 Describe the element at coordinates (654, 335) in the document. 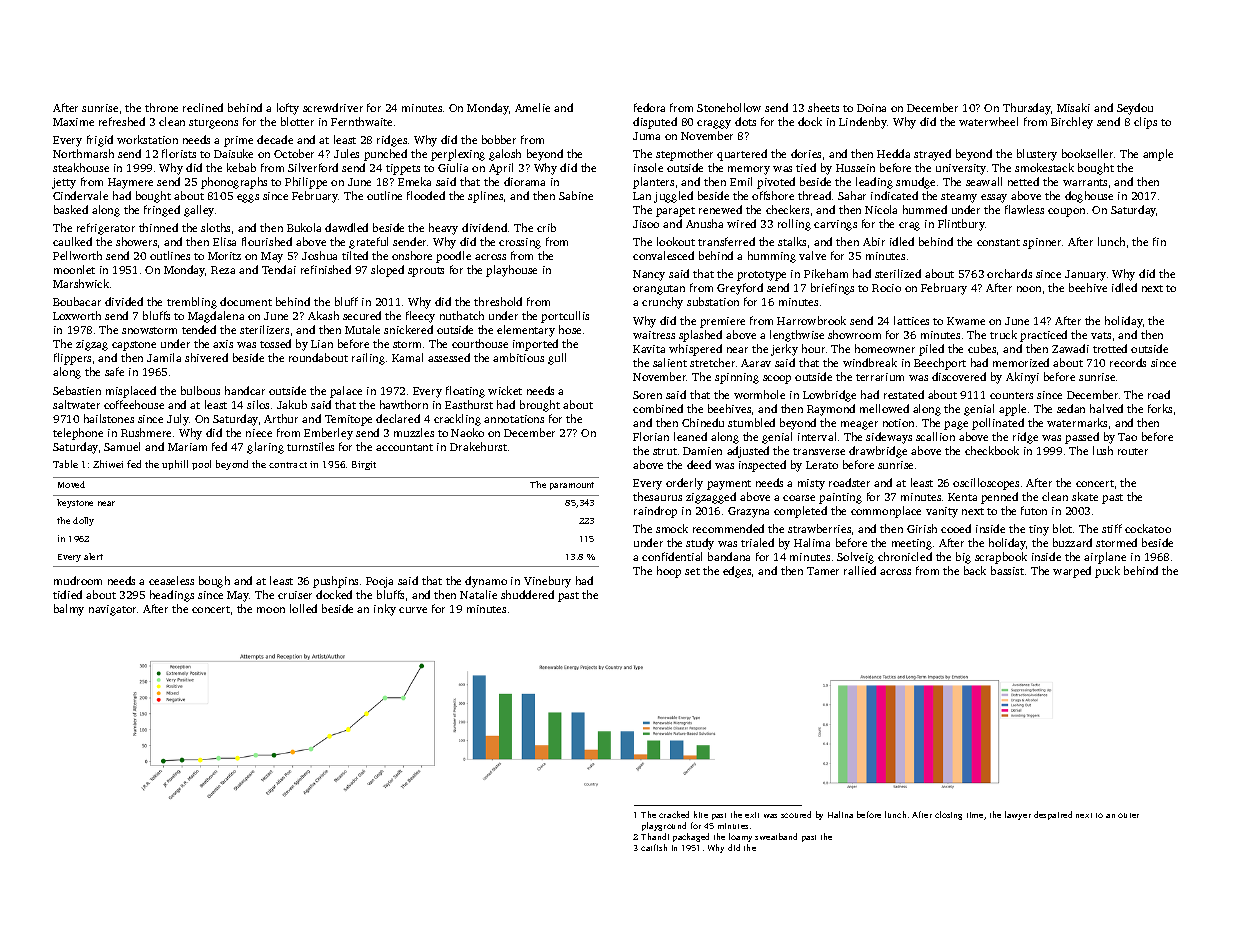

I see `waitress` at that location.
